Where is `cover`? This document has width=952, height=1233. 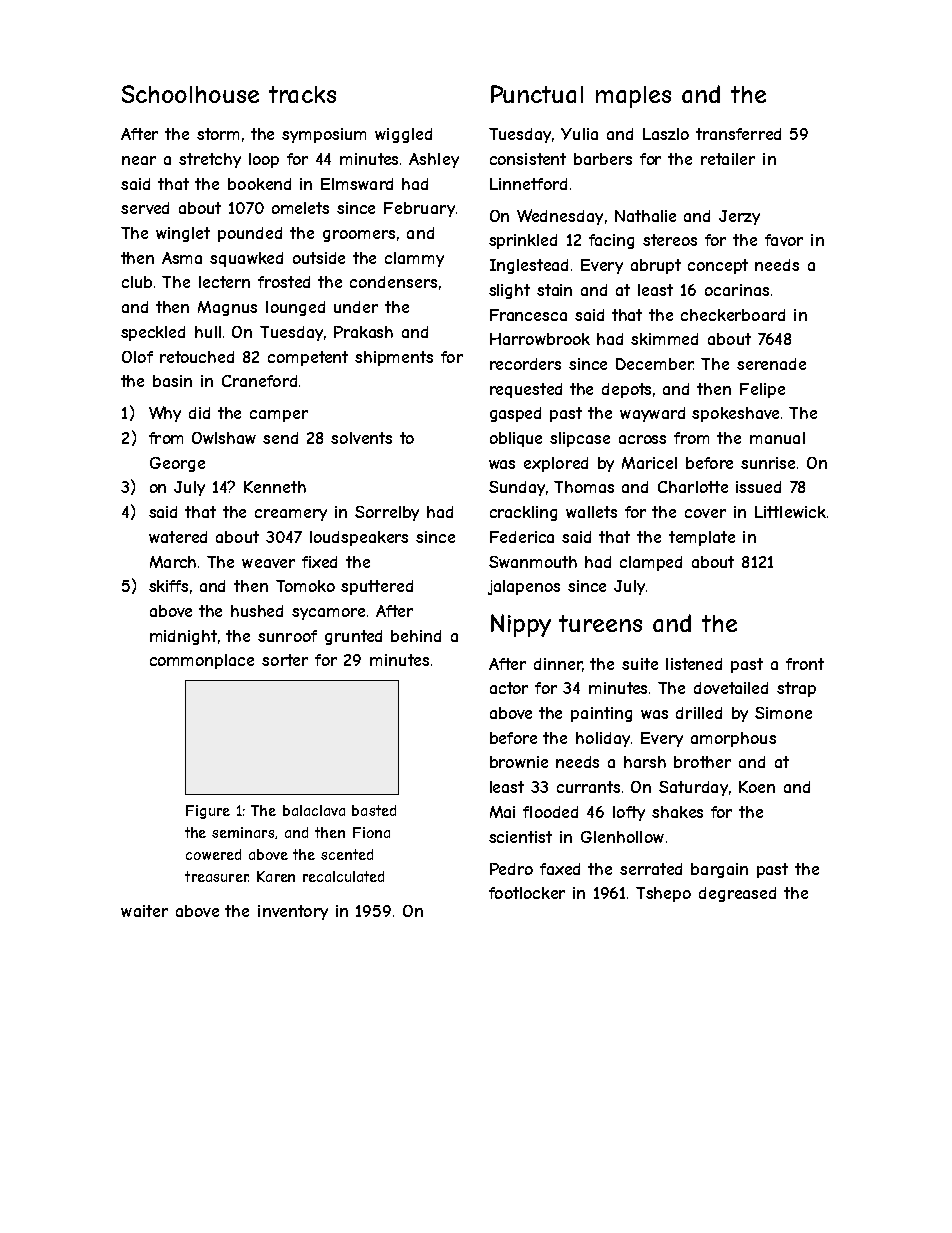
cover is located at coordinates (705, 513).
